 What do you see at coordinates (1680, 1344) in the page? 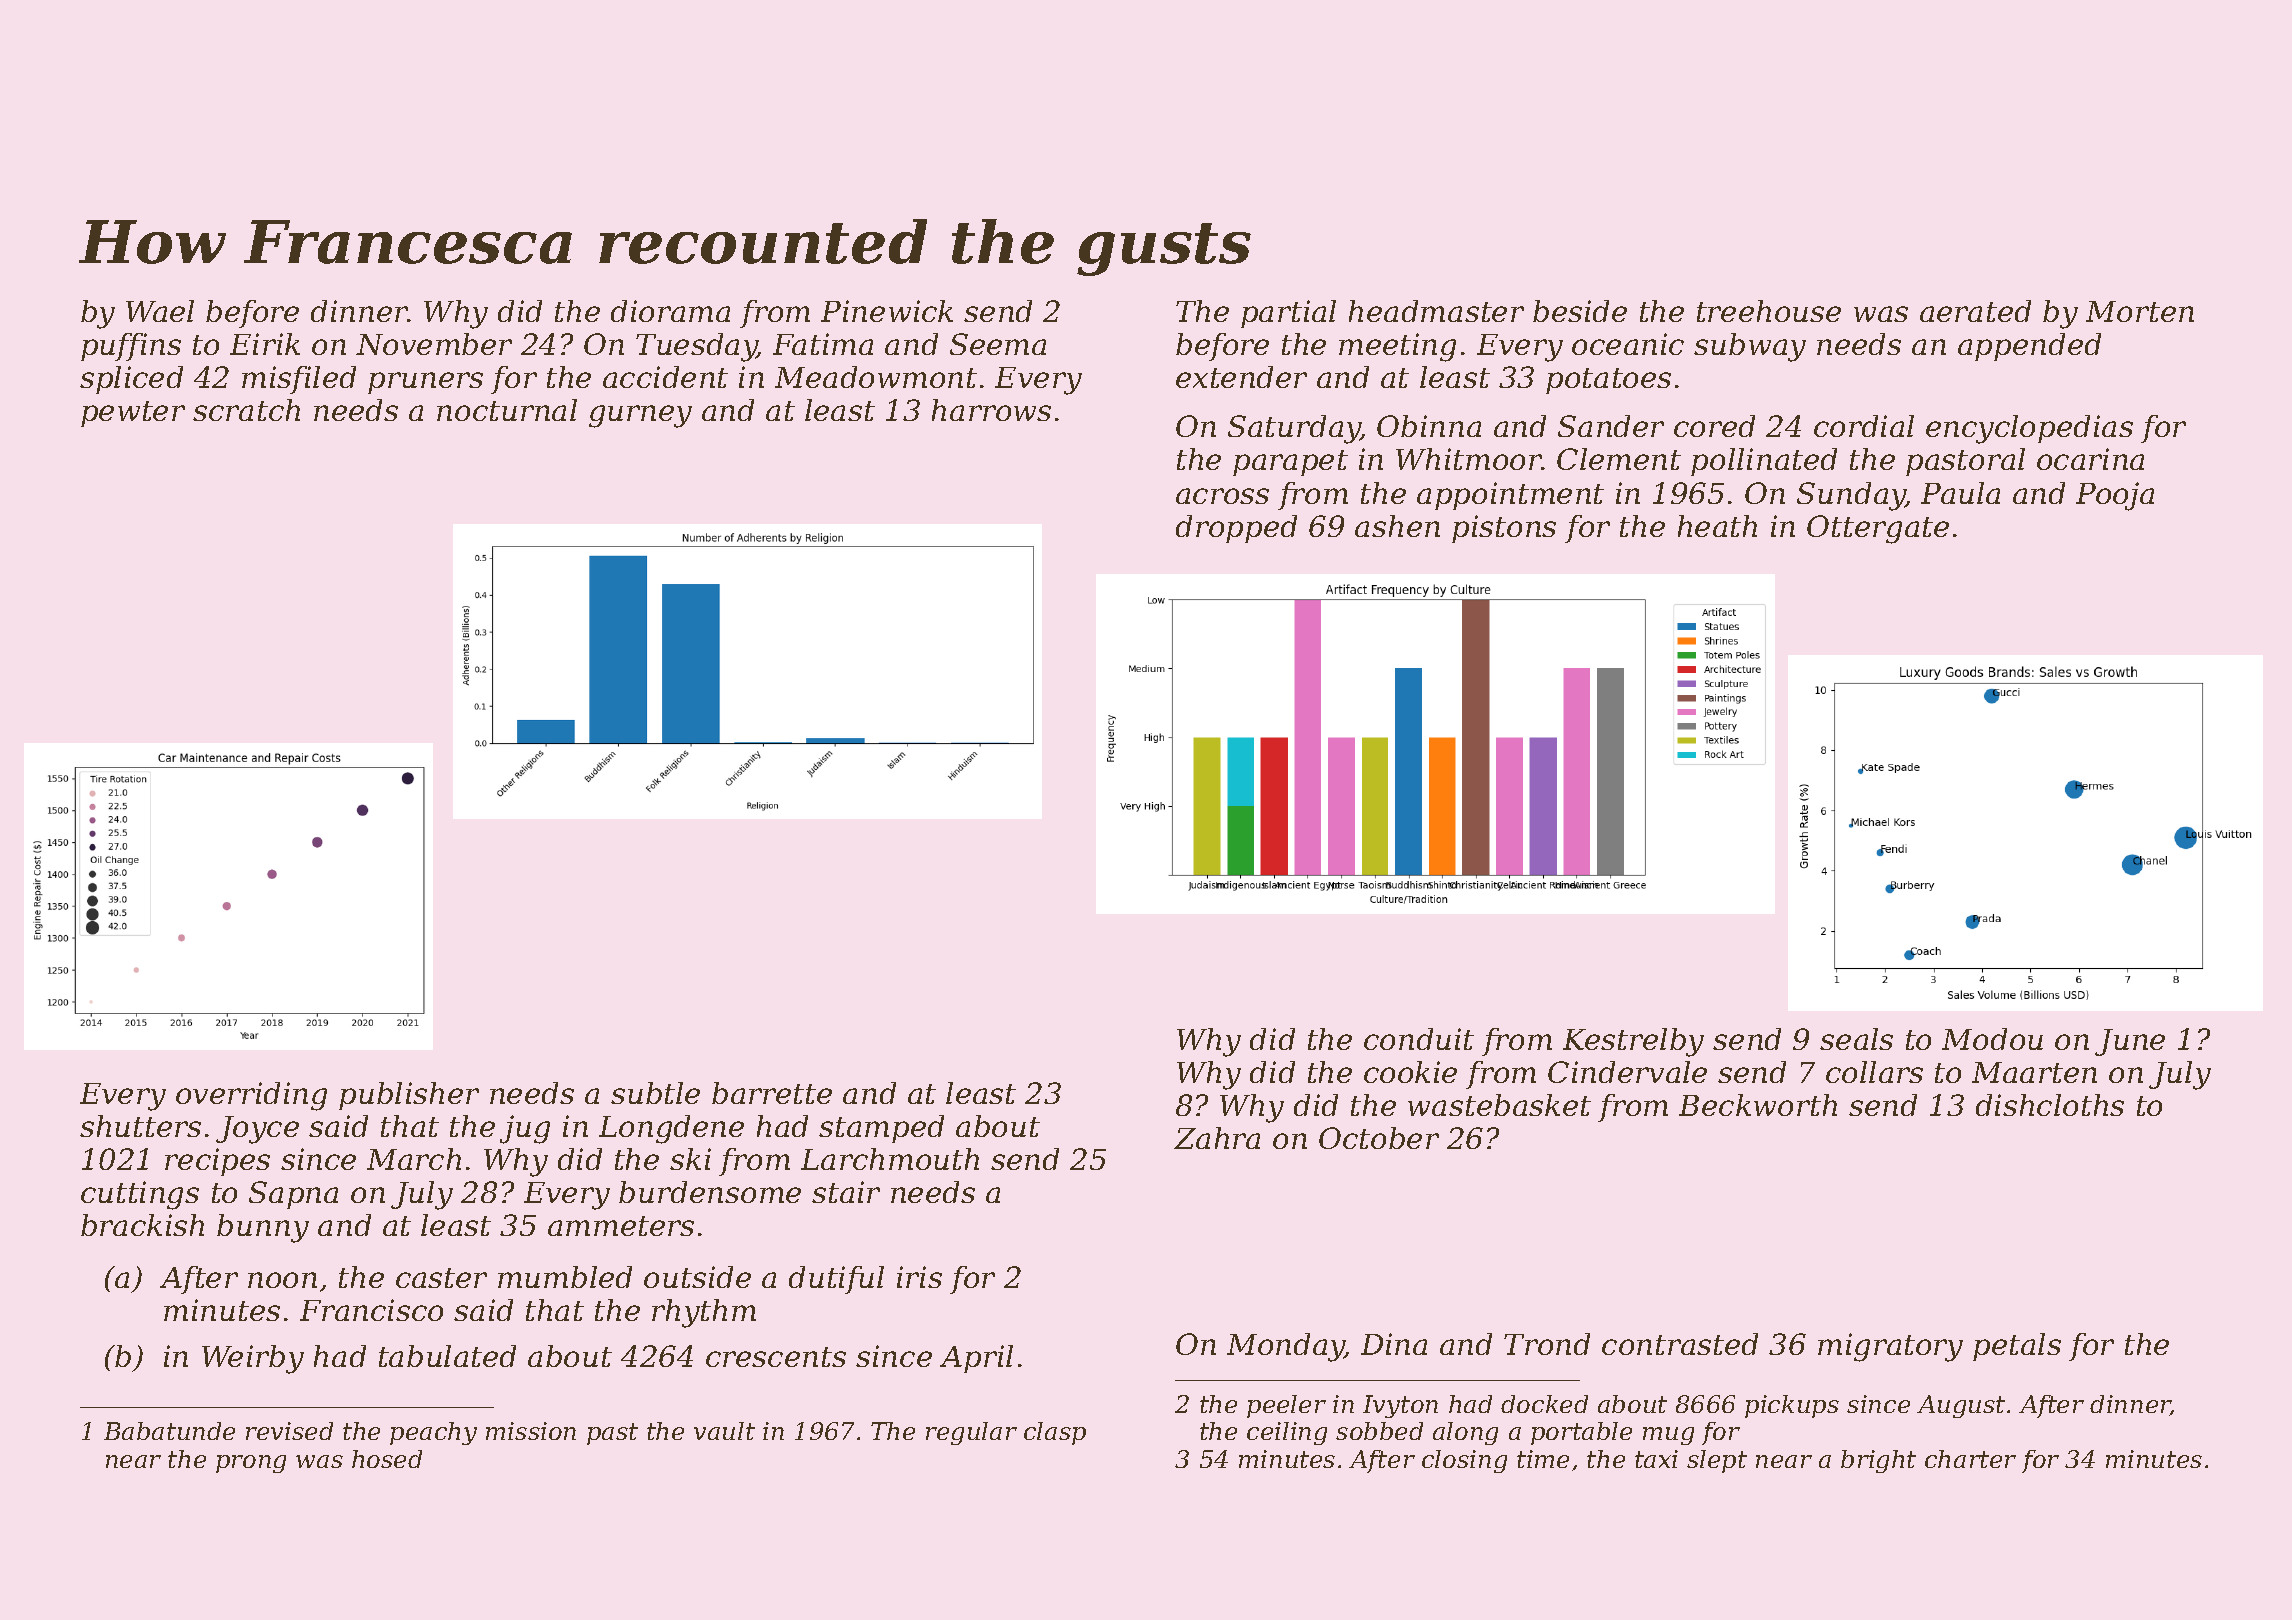
I see `contrasted` at bounding box center [1680, 1344].
